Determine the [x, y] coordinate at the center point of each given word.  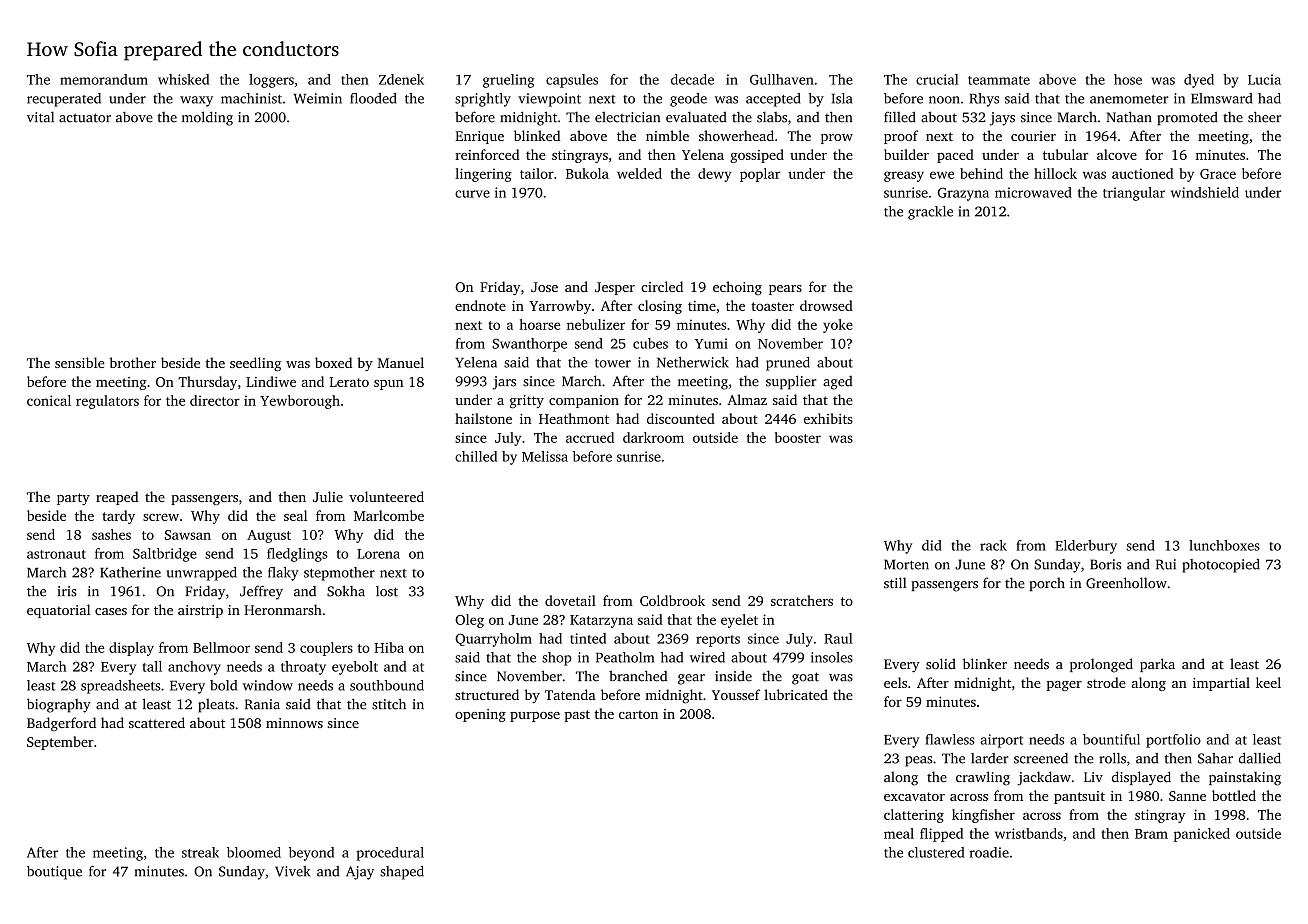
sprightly [483, 100]
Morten [906, 564]
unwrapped [202, 574]
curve [472, 194]
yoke [838, 326]
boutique [54, 873]
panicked [1202, 835]
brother [132, 362]
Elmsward [1221, 98]
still [895, 583]
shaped [402, 873]
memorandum [104, 79]
